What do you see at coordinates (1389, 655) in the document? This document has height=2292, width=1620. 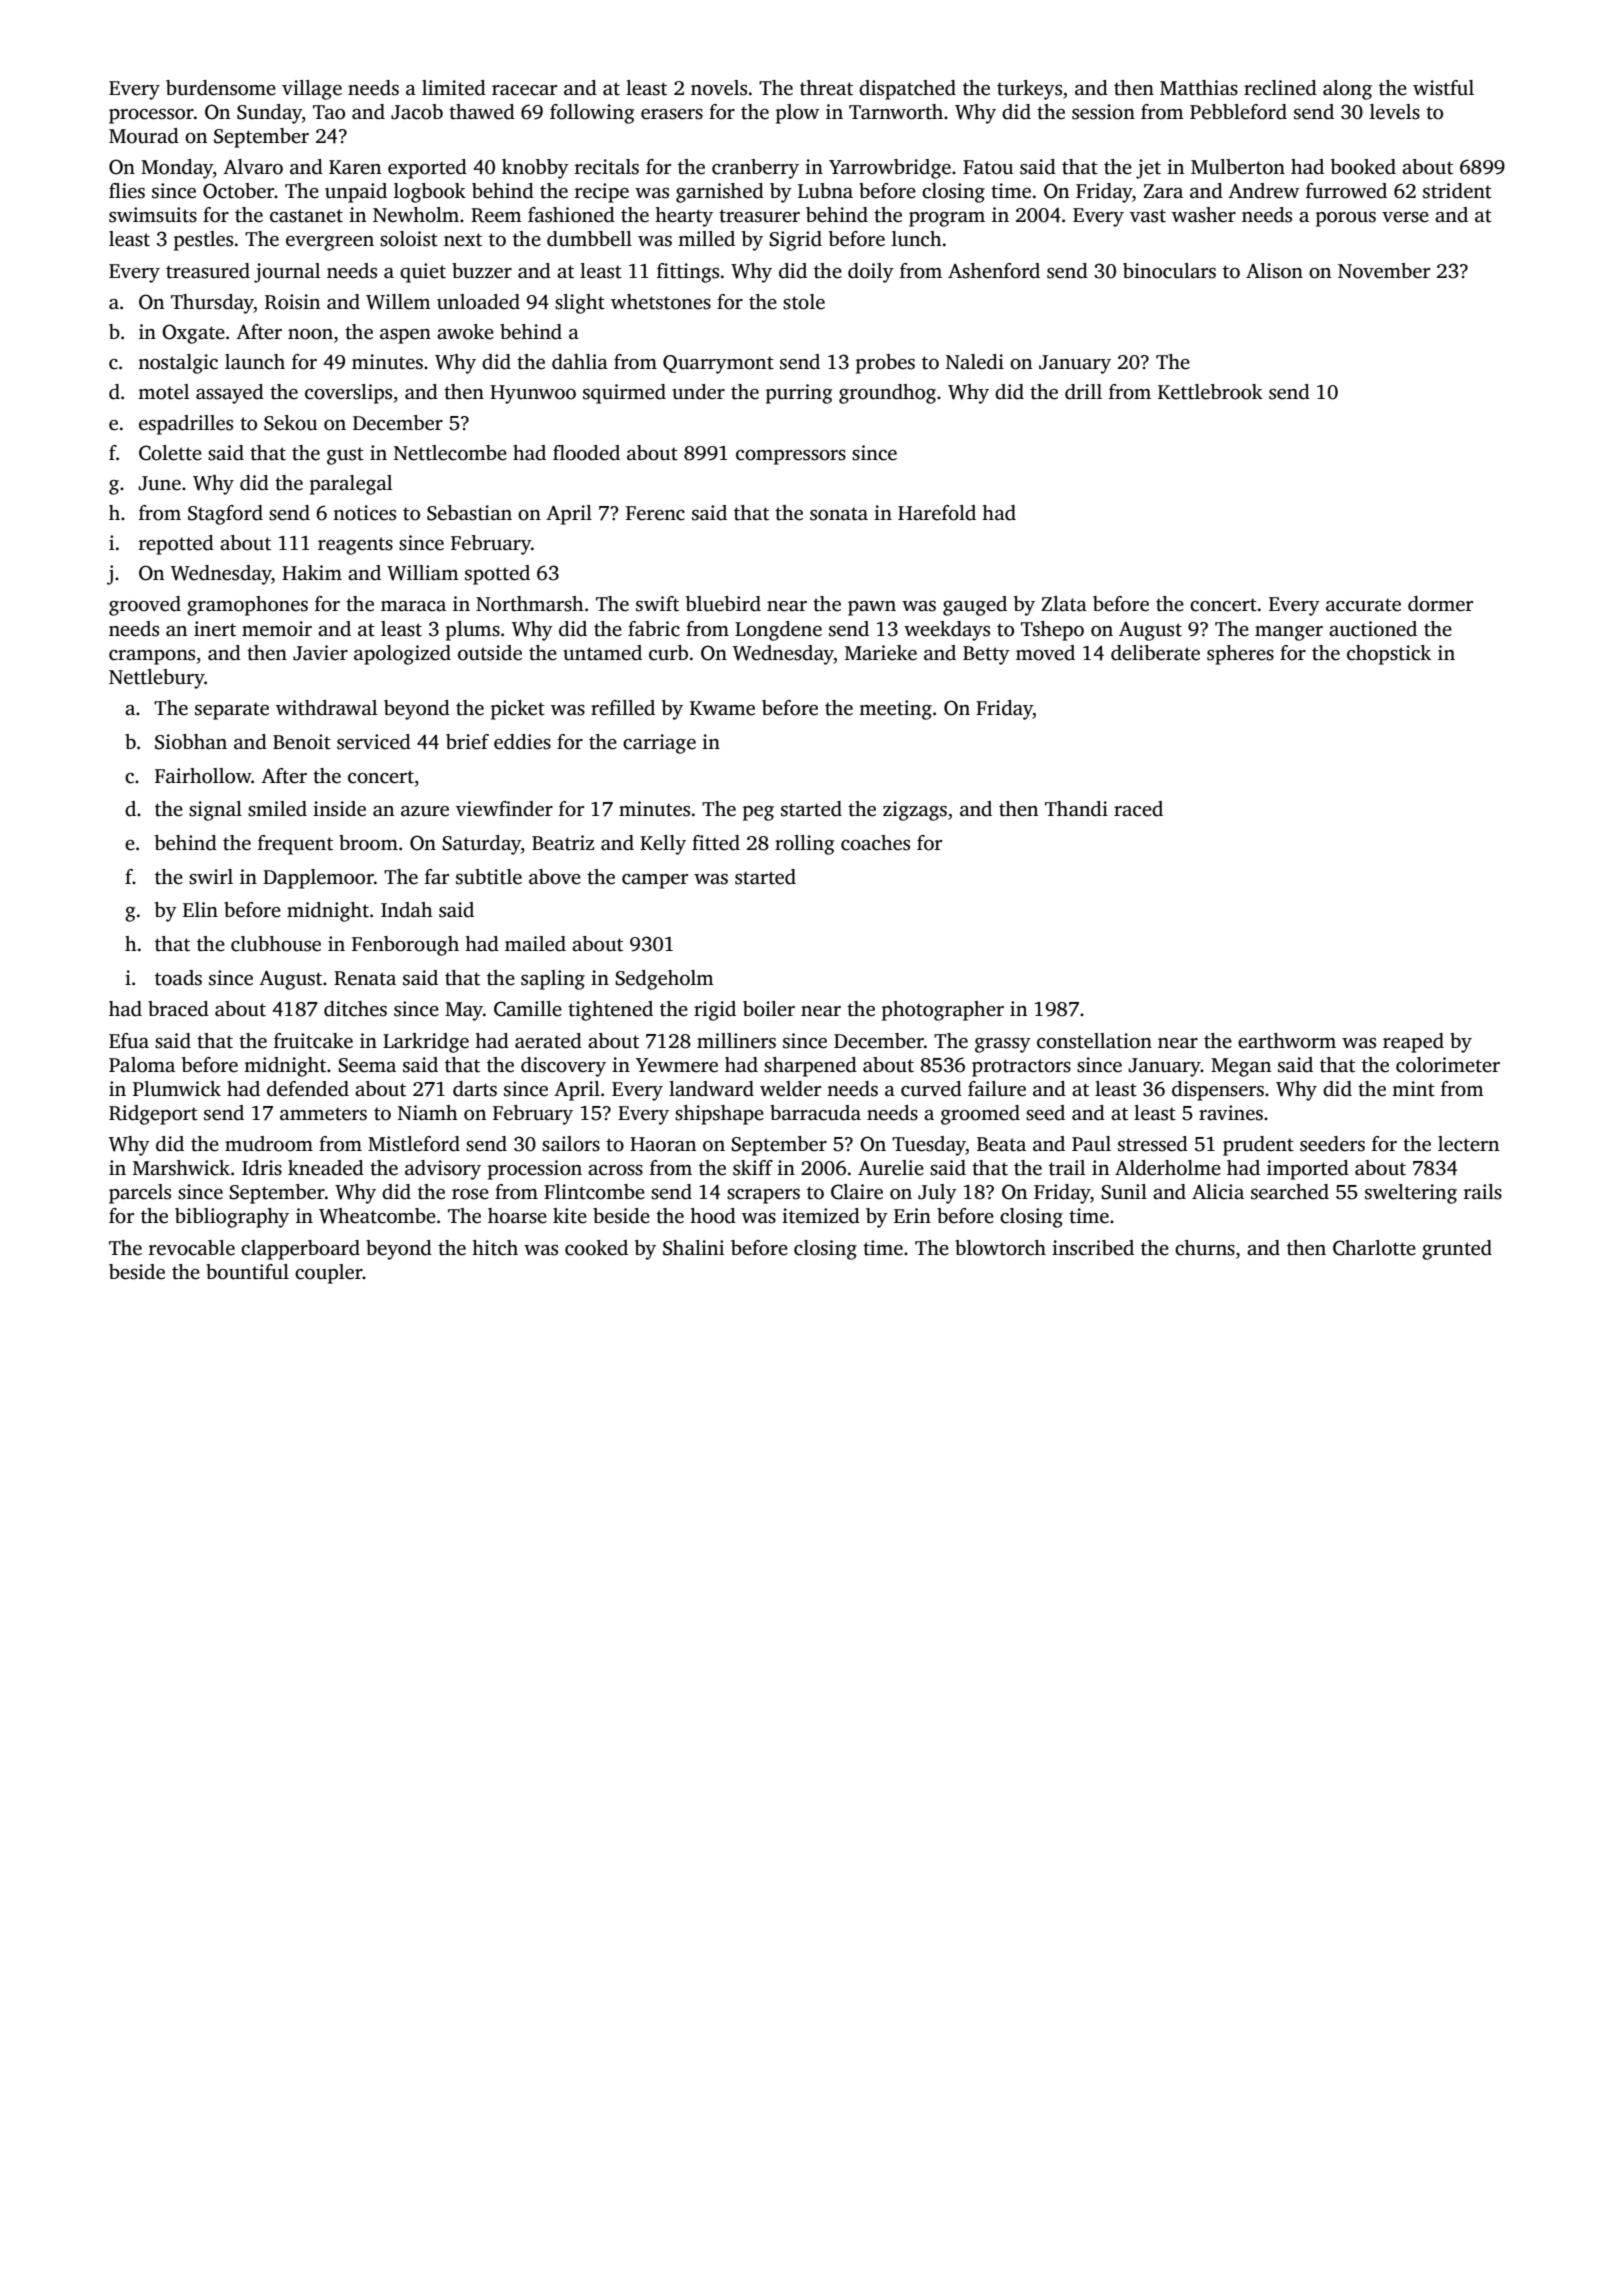 I see `chopstick` at bounding box center [1389, 655].
